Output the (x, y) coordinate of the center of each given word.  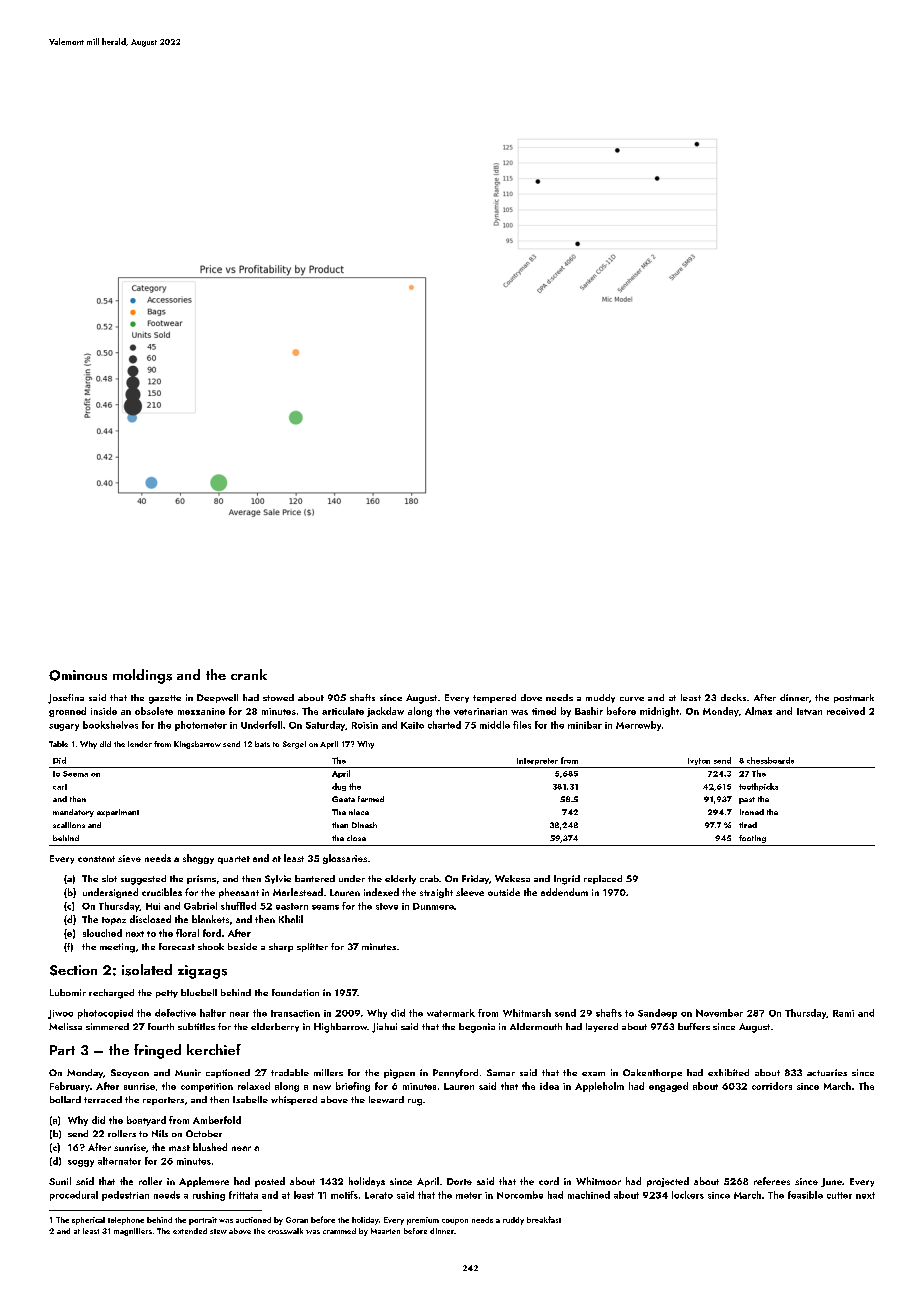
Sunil (60, 1181)
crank (249, 674)
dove (531, 697)
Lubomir (68, 992)
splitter (312, 947)
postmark (854, 698)
